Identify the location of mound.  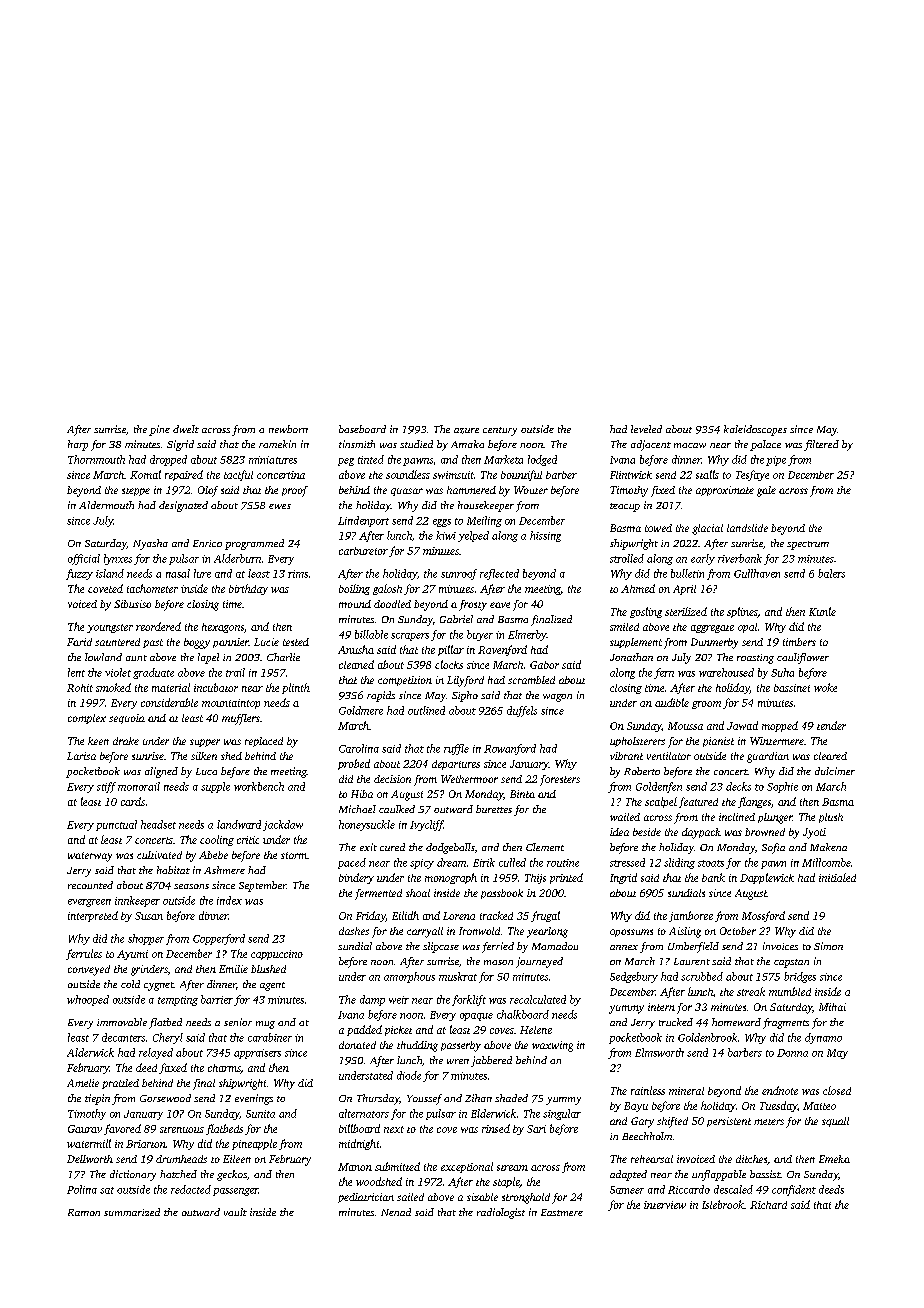
(355, 604).
